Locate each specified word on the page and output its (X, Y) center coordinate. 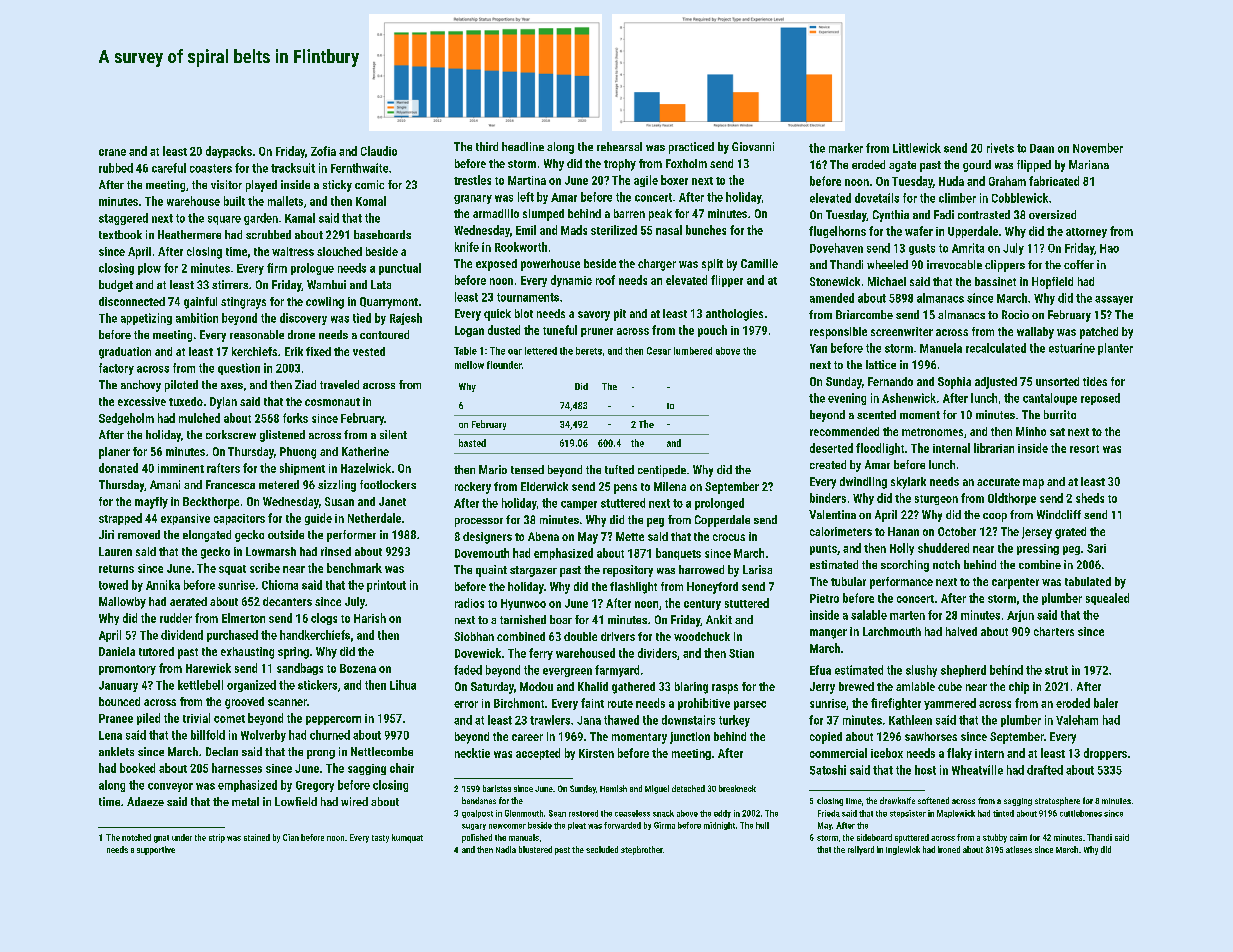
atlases (1019, 849)
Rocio (1015, 314)
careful (169, 168)
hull (762, 825)
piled (148, 719)
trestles (472, 180)
